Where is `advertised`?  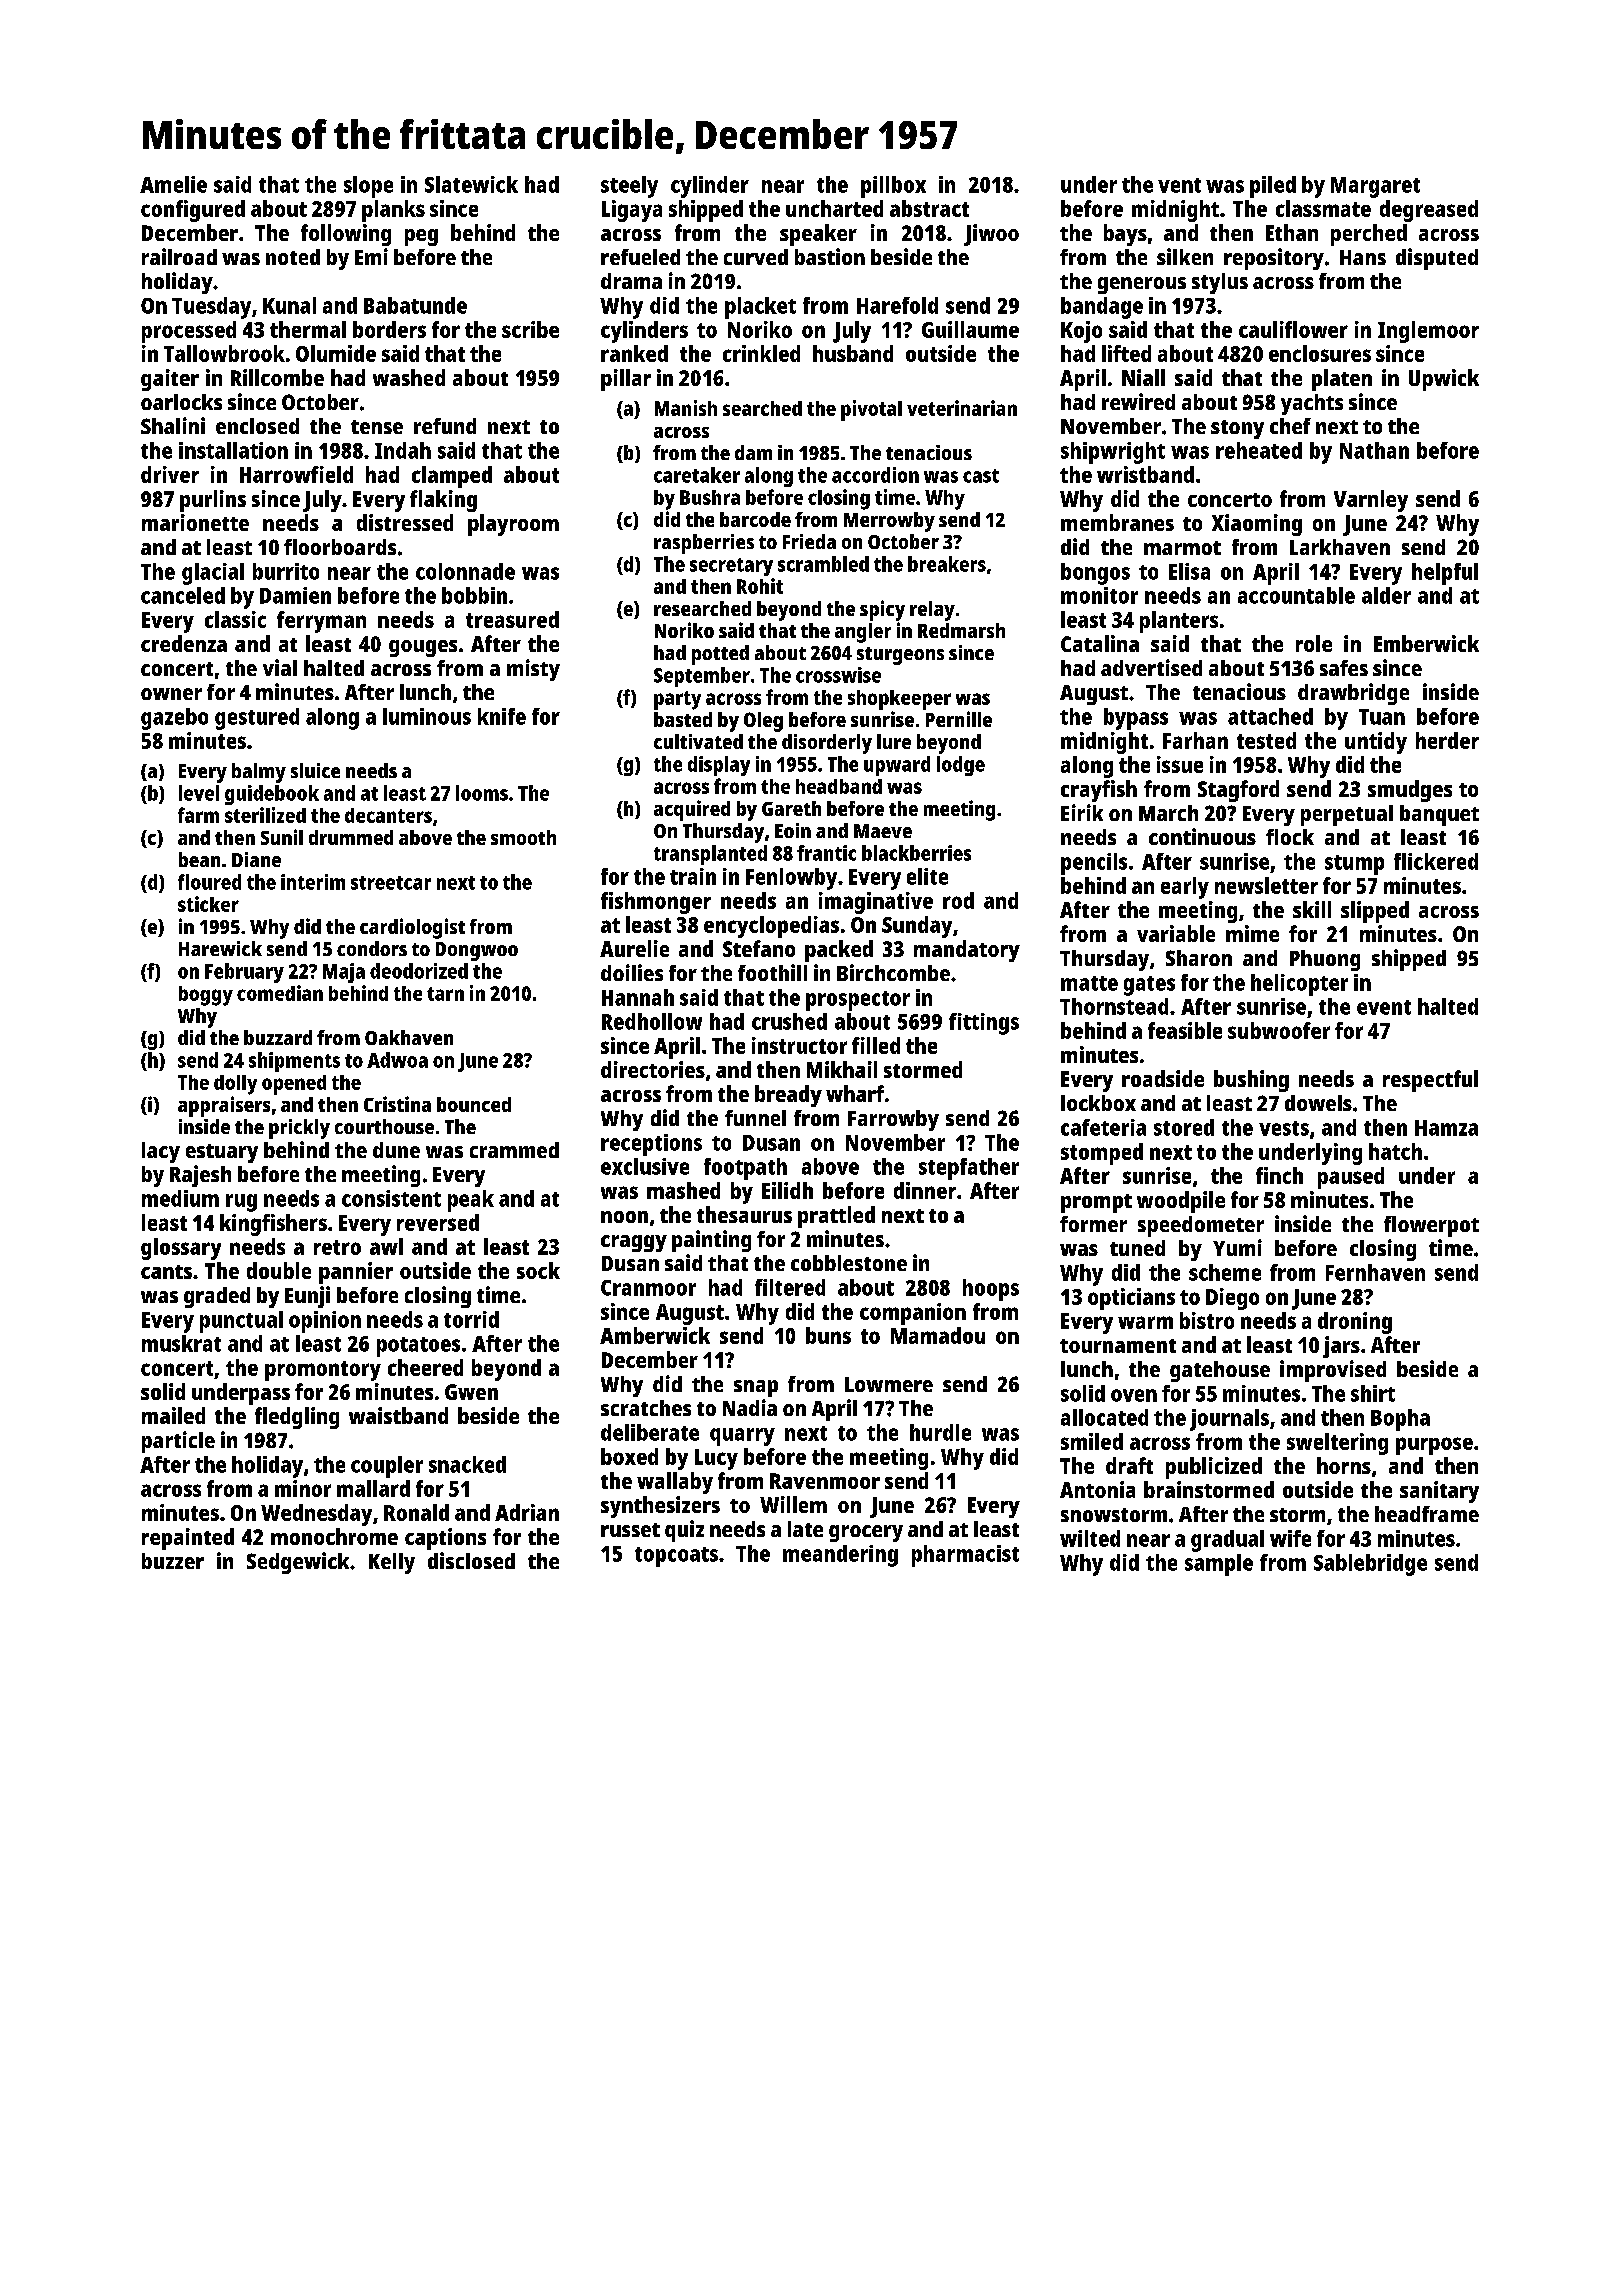 advertised is located at coordinates (1151, 667).
